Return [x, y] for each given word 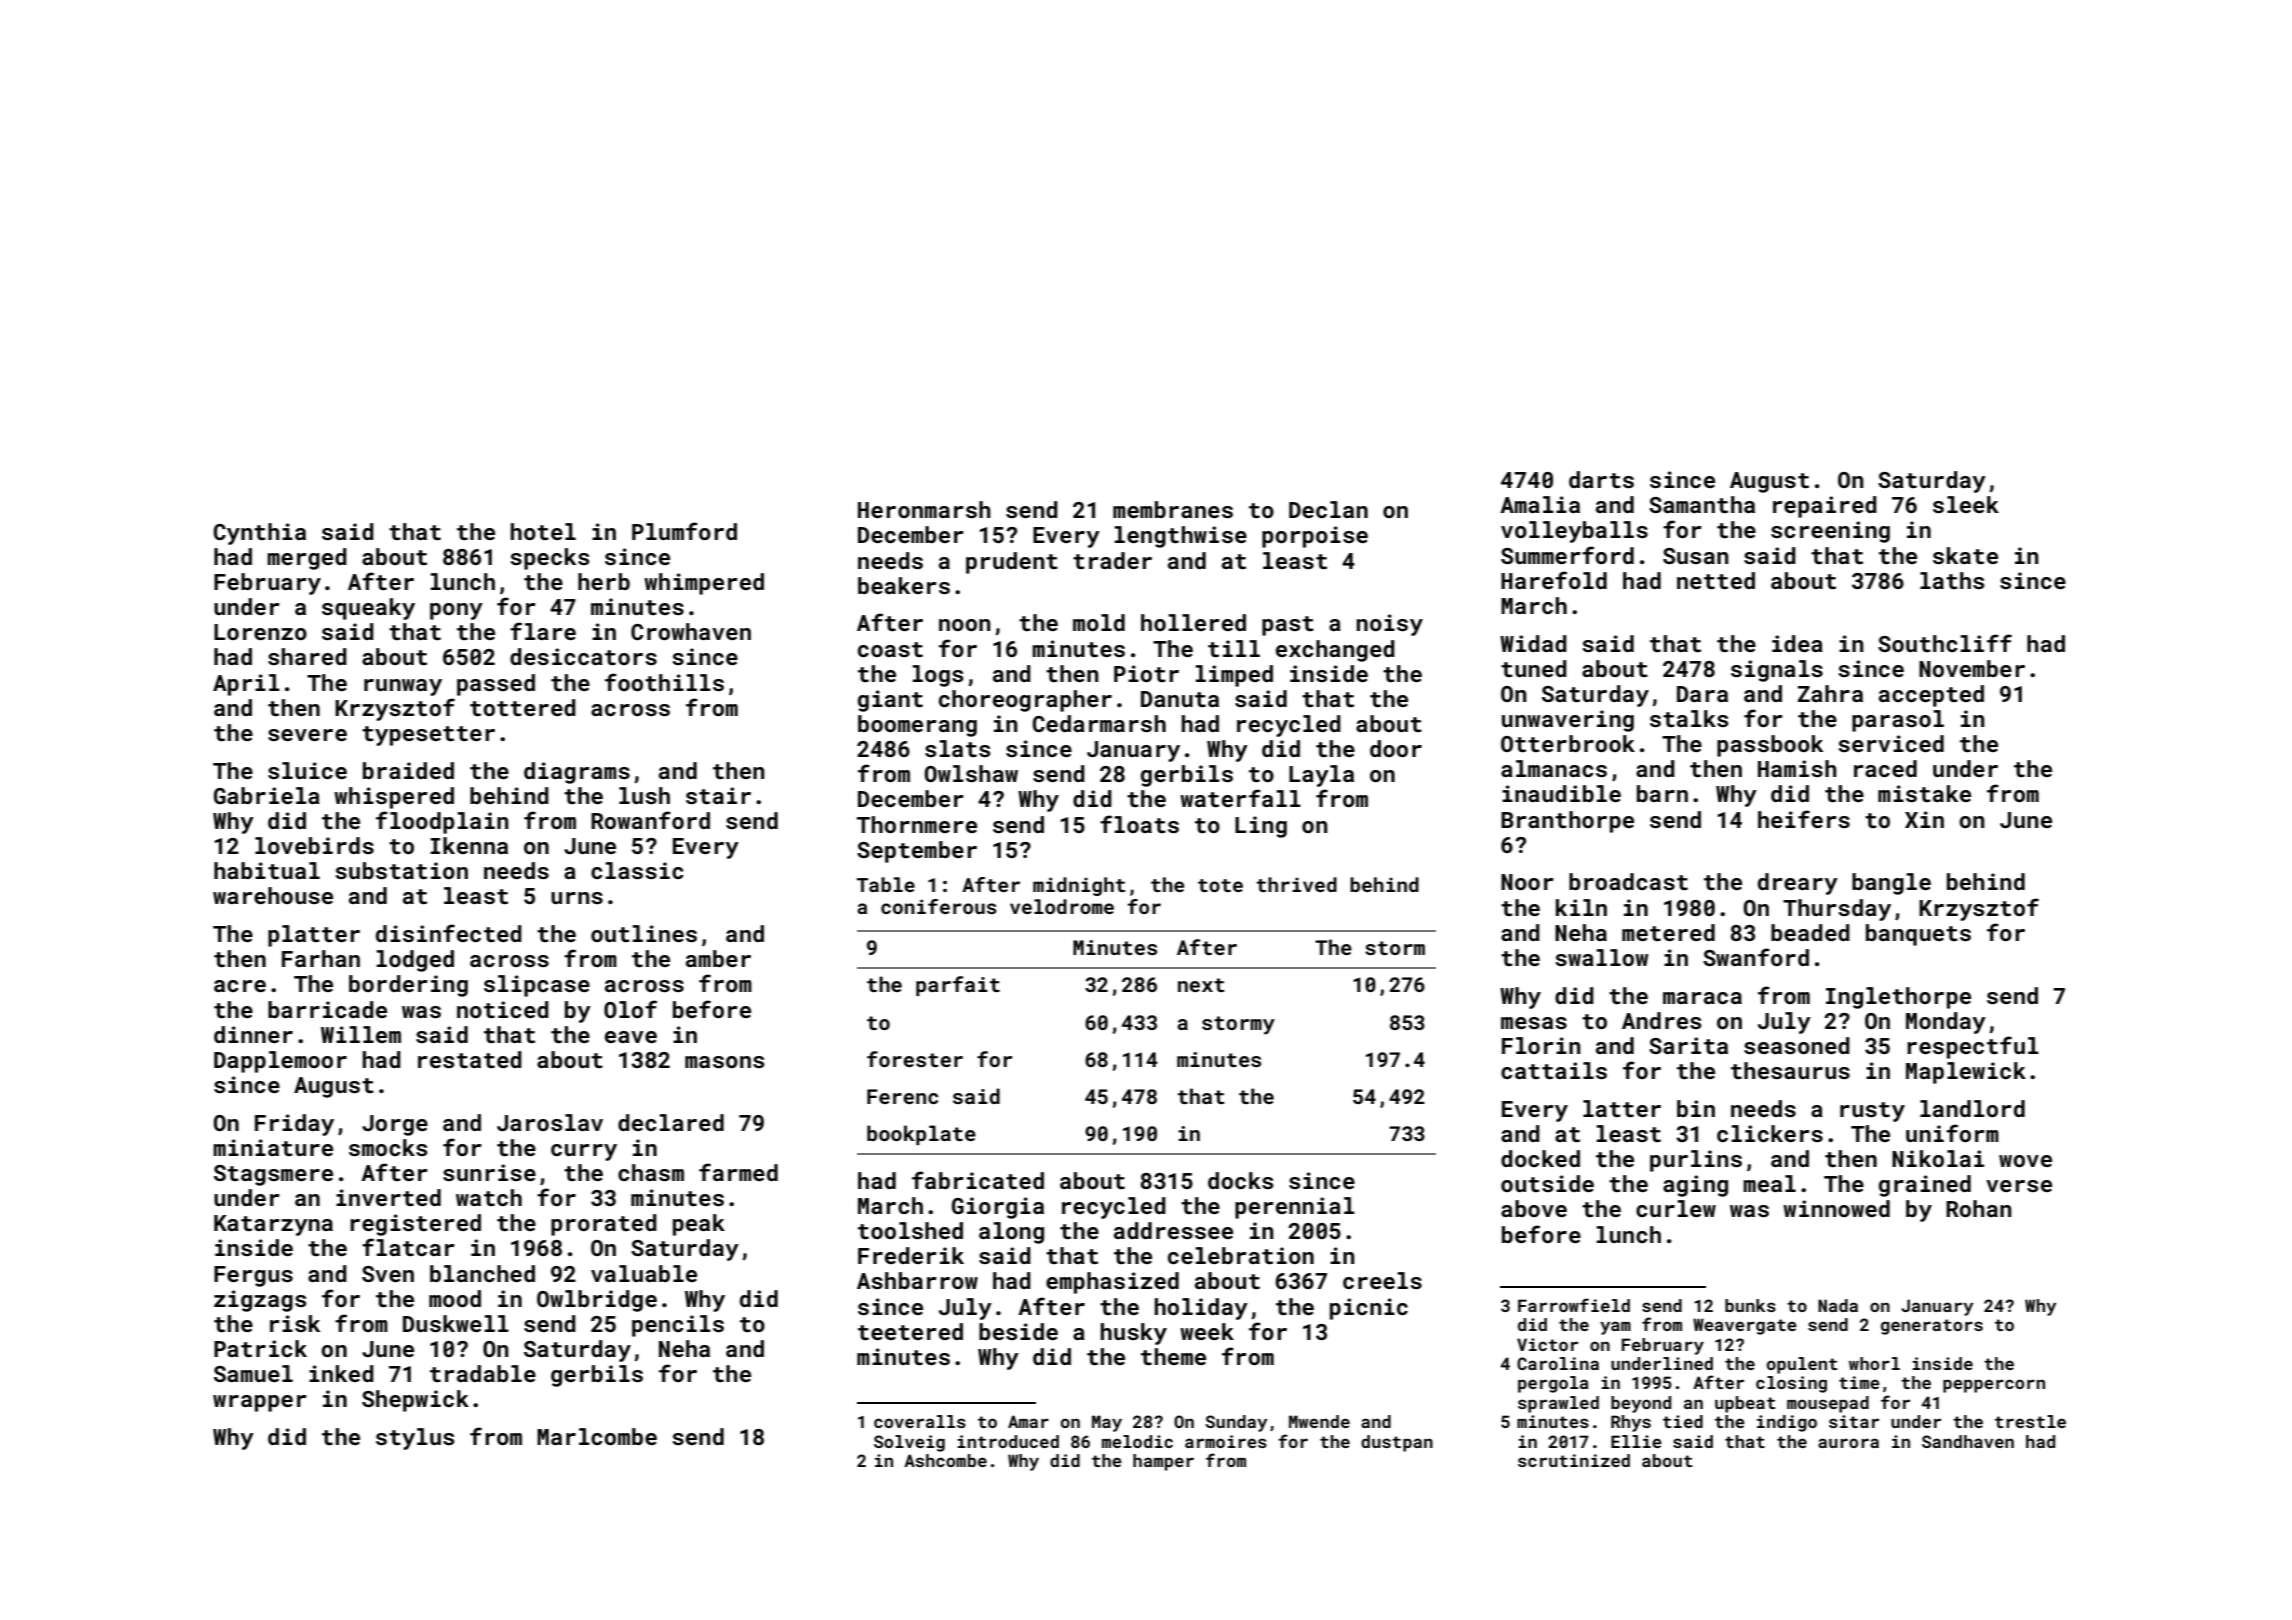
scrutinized [1574, 1460]
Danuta [1180, 699]
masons [724, 1062]
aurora [1848, 1443]
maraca [1702, 998]
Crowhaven [691, 631]
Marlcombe [597, 1436]
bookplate [921, 1135]
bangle [1891, 884]
